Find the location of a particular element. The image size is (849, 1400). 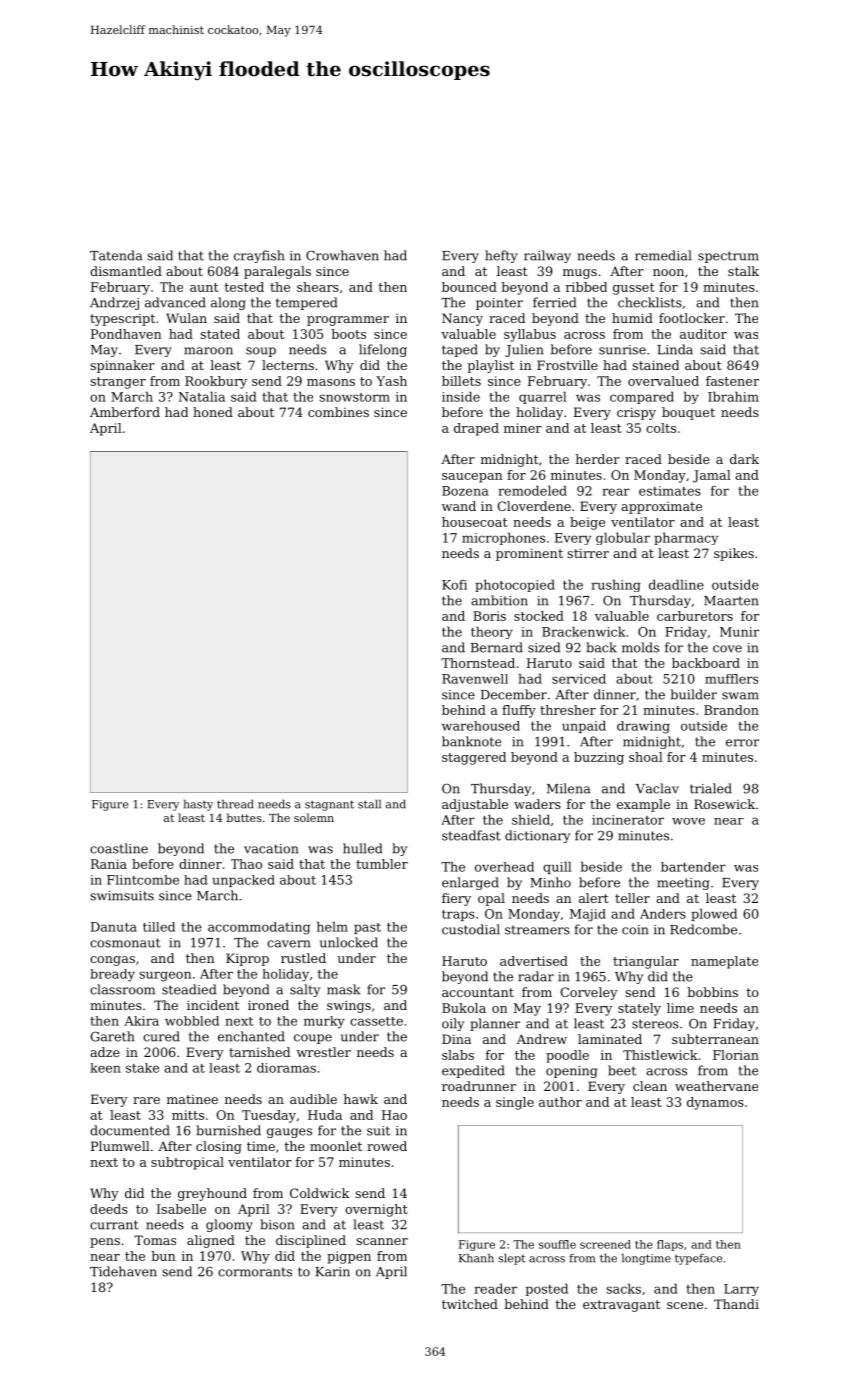

remedial is located at coordinates (663, 255).
